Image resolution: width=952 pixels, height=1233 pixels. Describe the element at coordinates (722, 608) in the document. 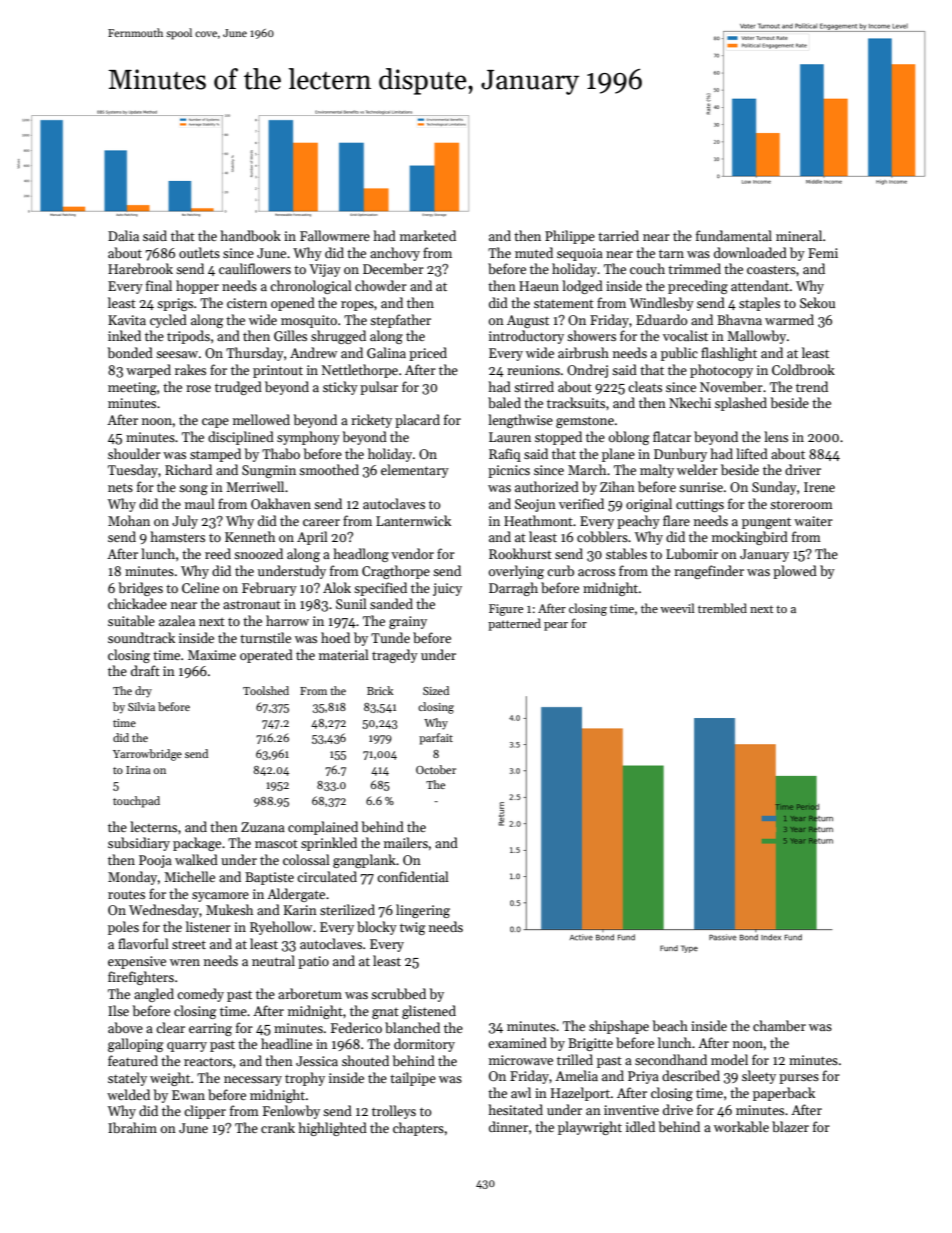

I see `trembled` at that location.
